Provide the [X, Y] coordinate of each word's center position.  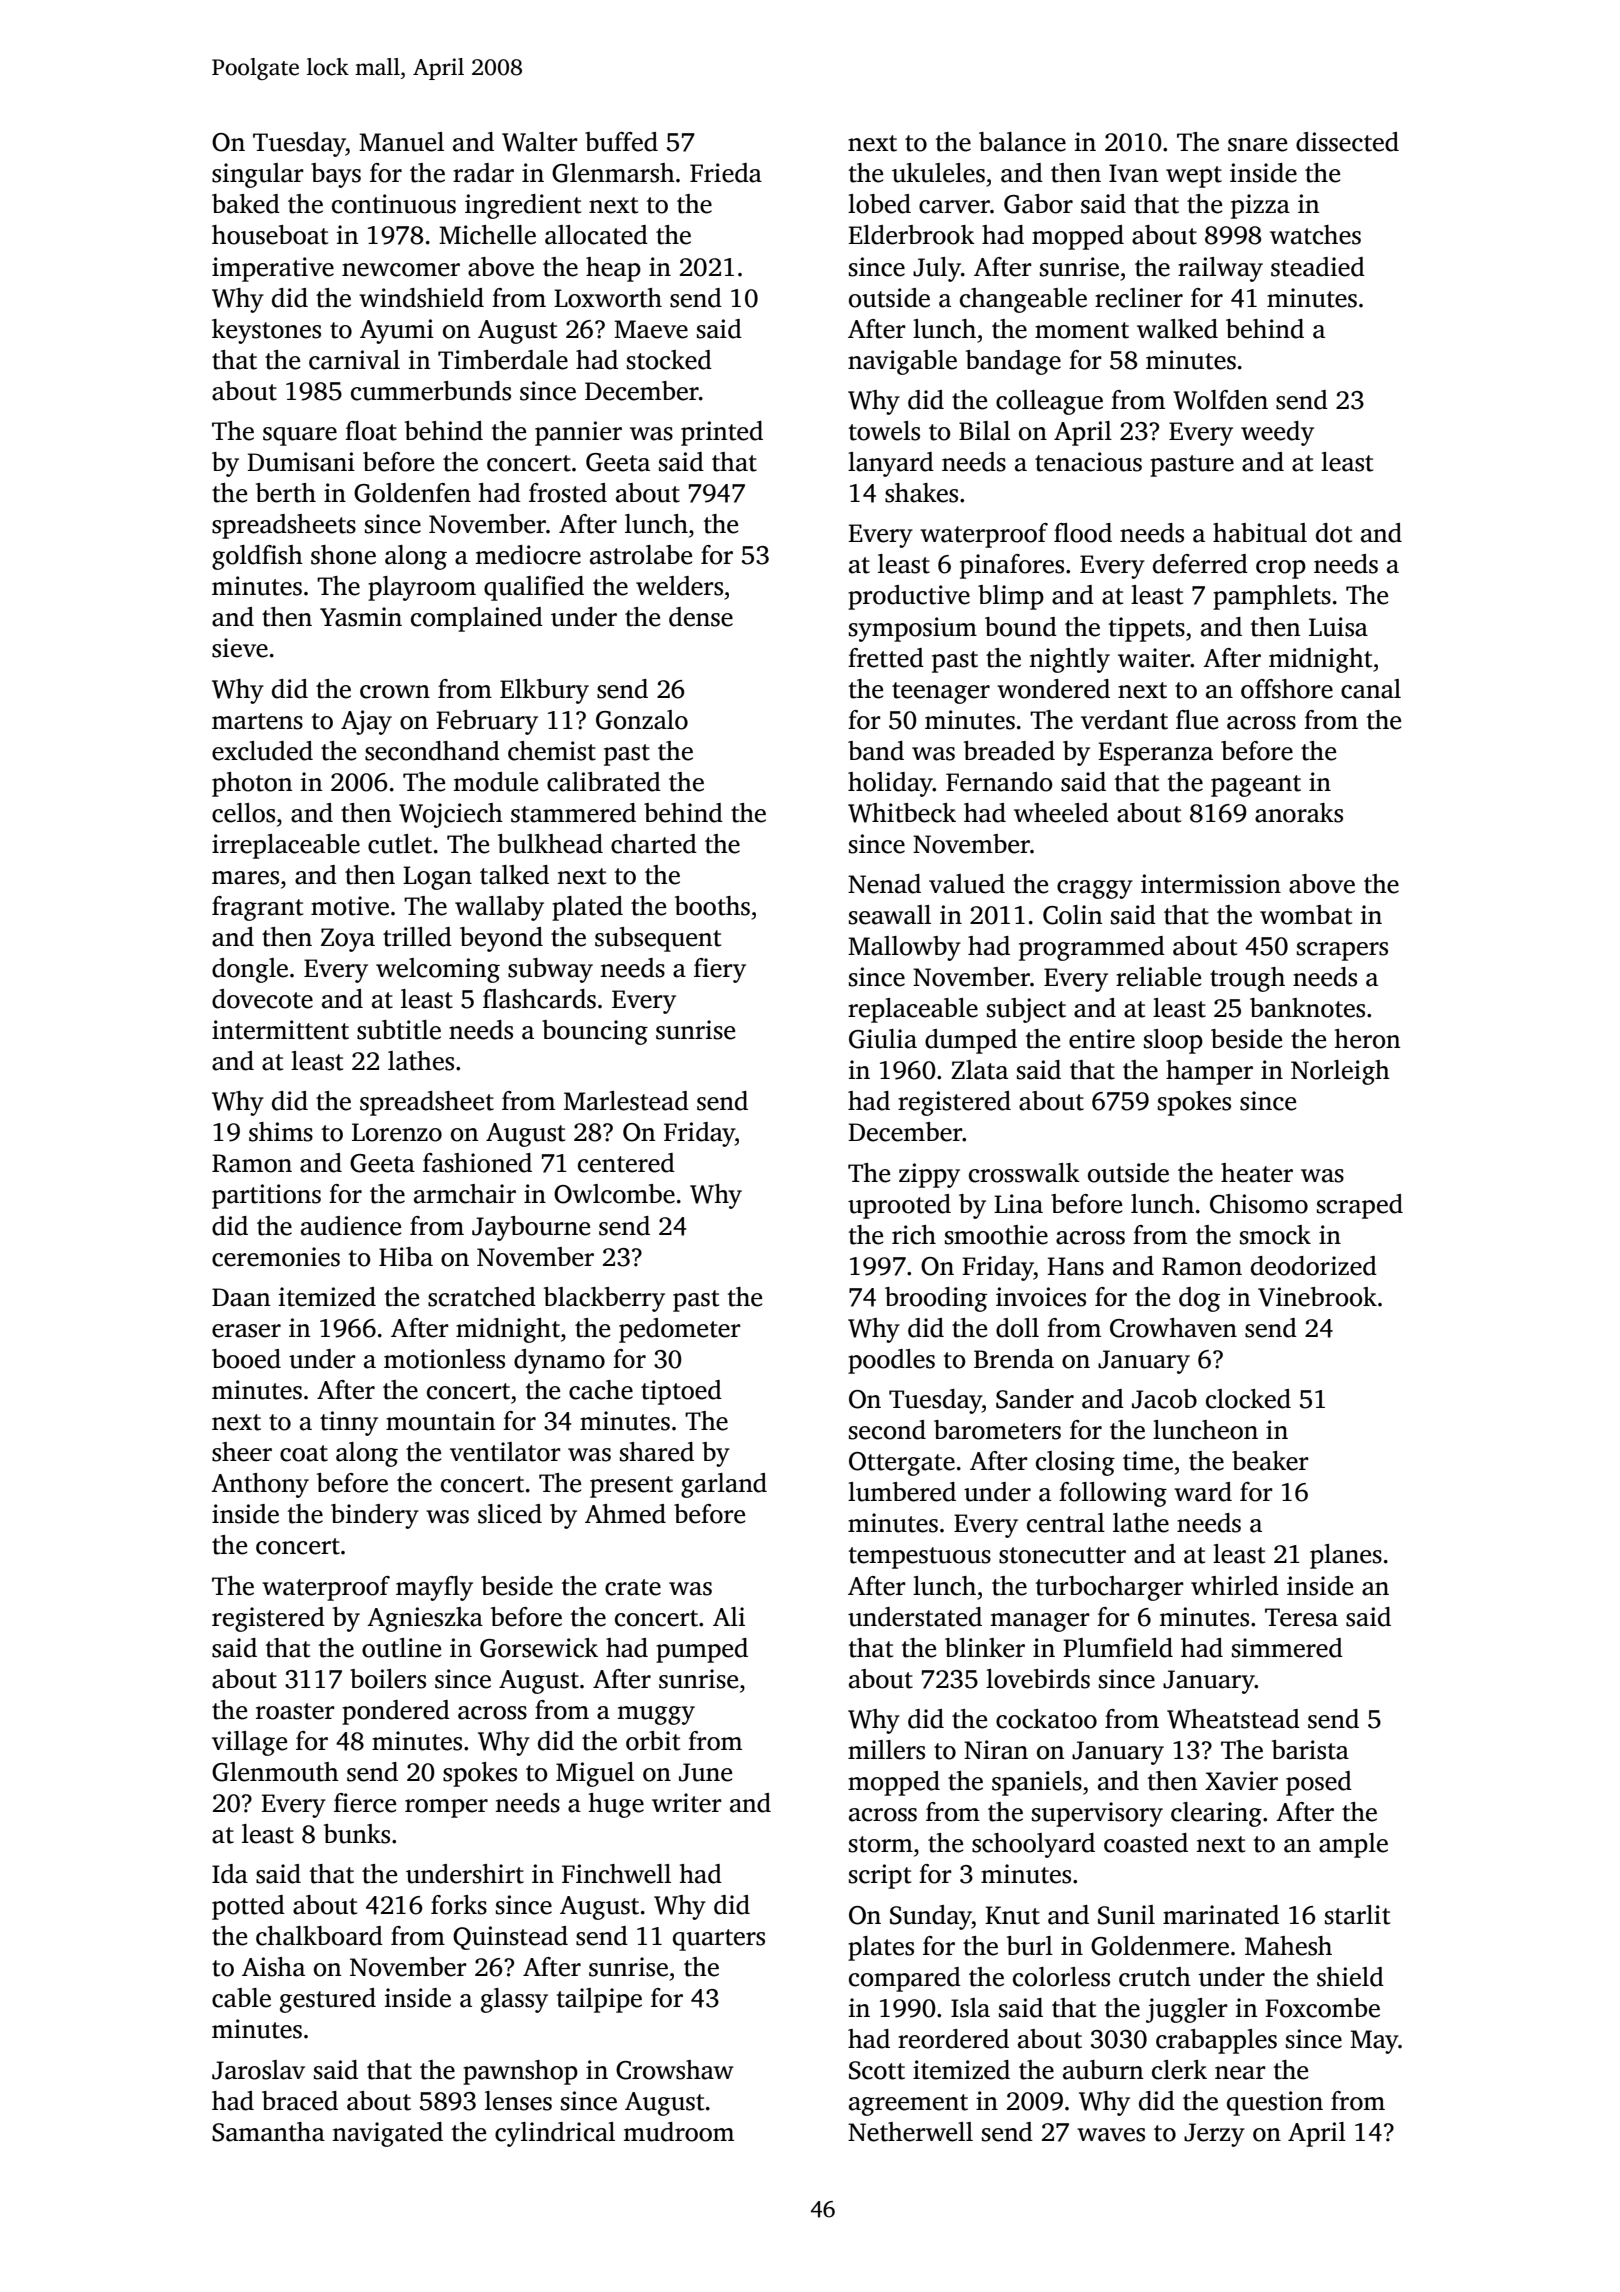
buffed [621, 142]
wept [1194, 177]
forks [459, 1905]
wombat [1306, 915]
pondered [396, 1712]
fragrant [257, 908]
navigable [902, 362]
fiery [720, 970]
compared [905, 1979]
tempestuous [920, 1558]
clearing [1216, 1814]
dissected [1347, 142]
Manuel [401, 142]
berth [286, 493]
